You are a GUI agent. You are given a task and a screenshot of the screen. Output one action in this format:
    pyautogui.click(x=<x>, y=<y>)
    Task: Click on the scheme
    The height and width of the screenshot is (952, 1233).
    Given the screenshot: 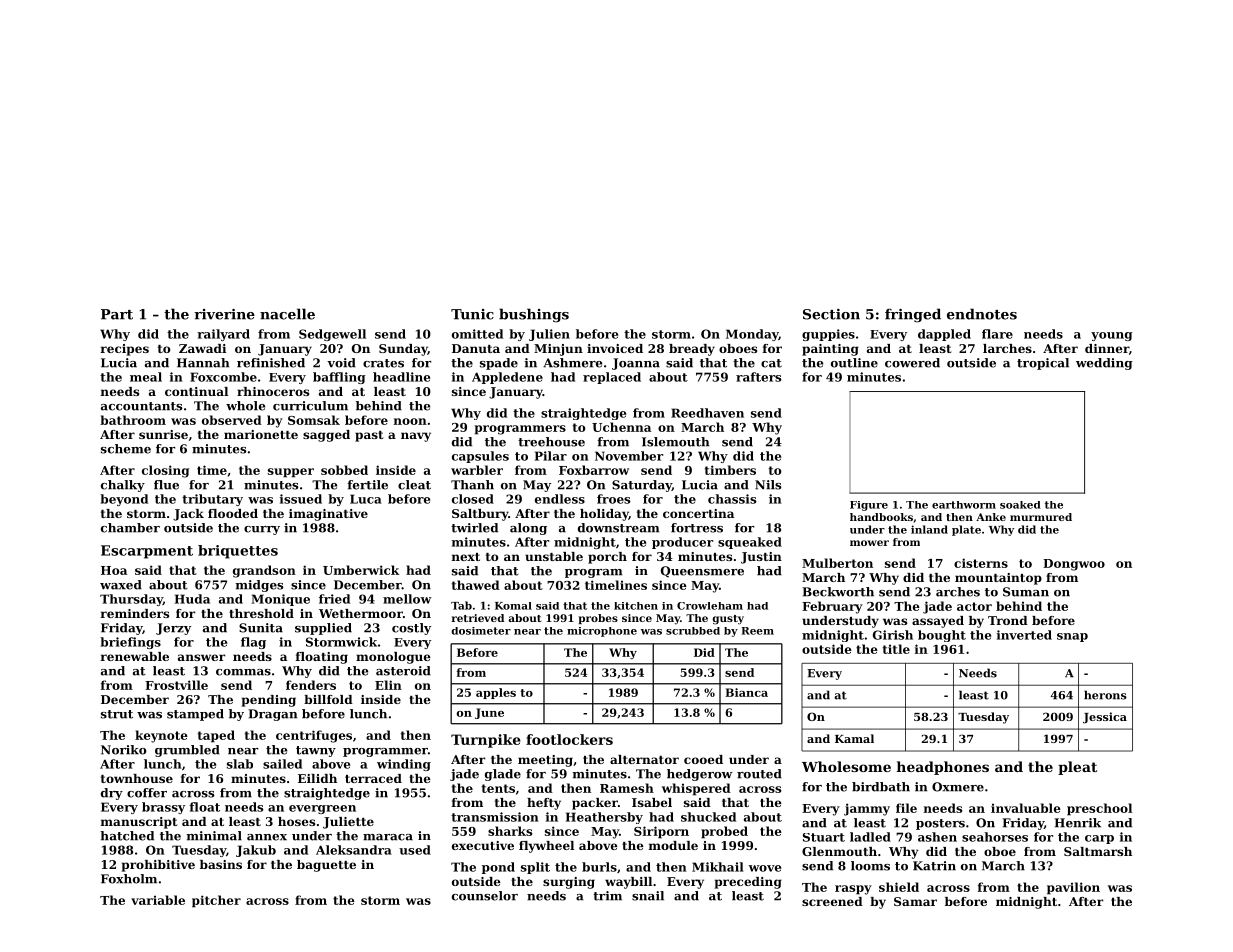 What is the action you would take?
    pyautogui.click(x=126, y=449)
